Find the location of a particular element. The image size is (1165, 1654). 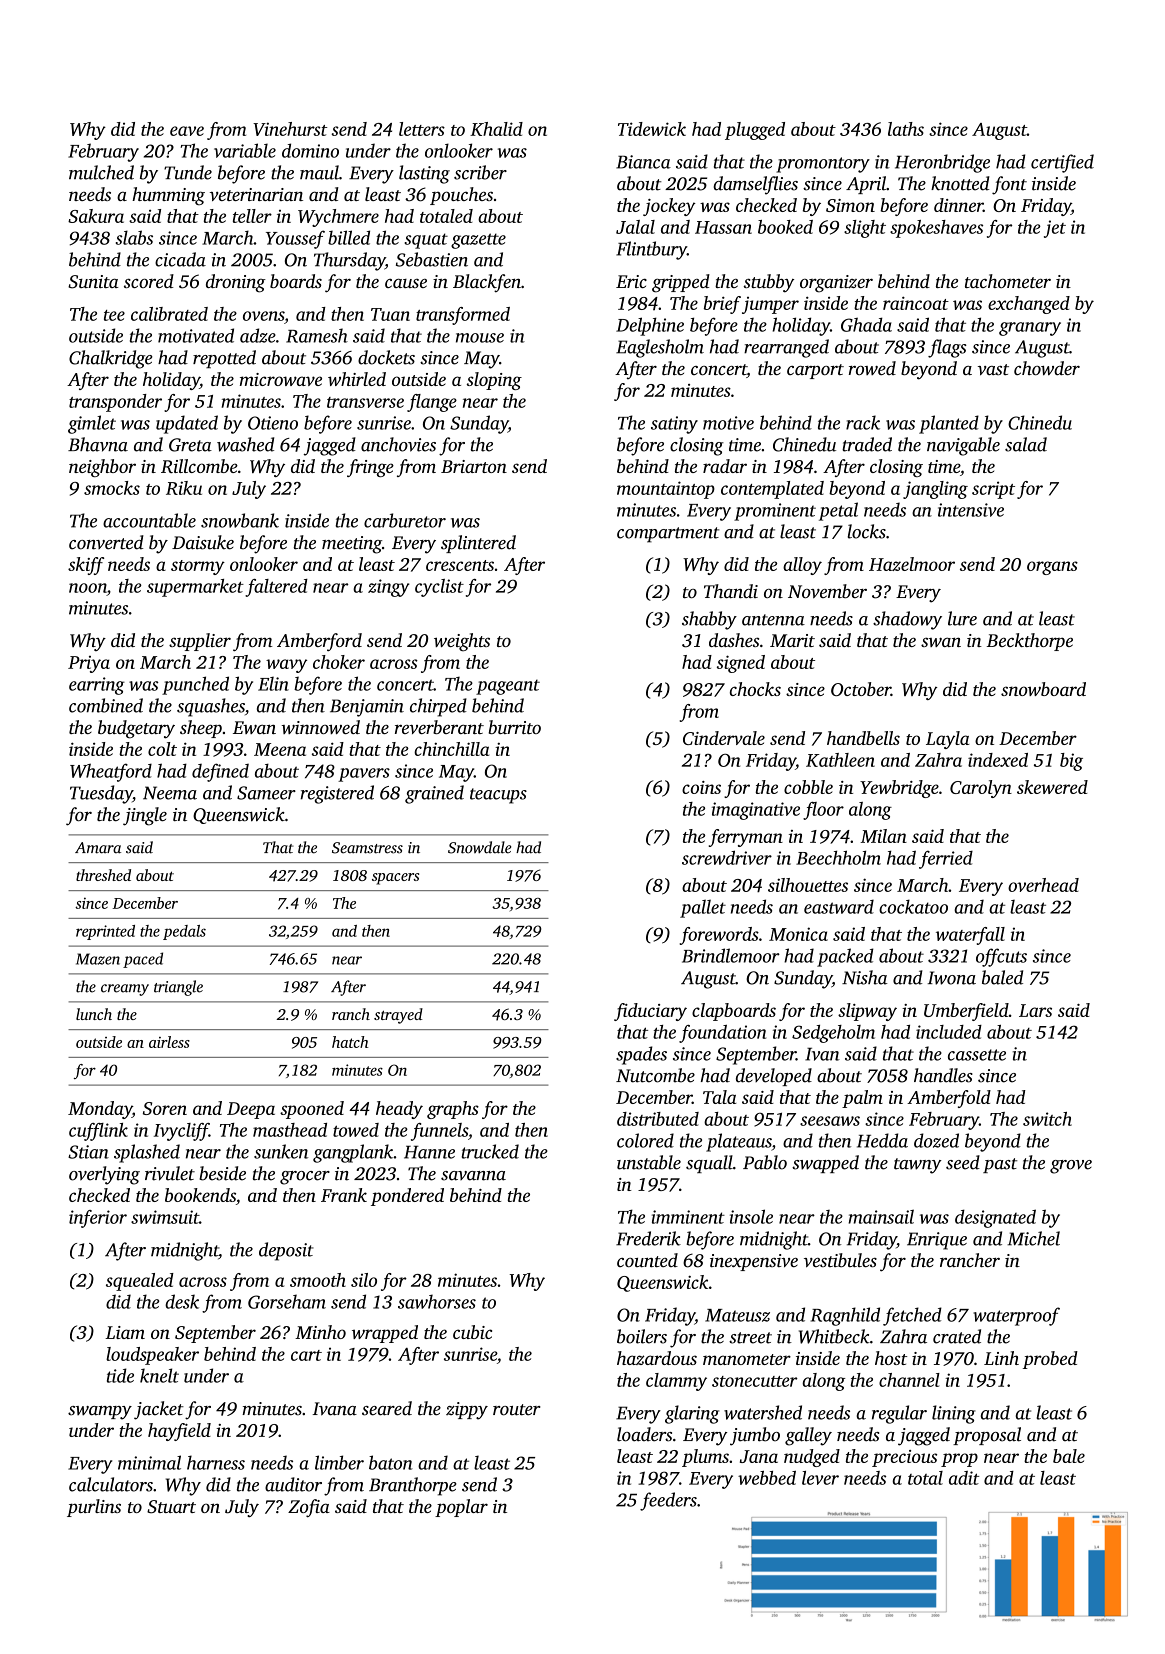

Khalid is located at coordinates (496, 129).
